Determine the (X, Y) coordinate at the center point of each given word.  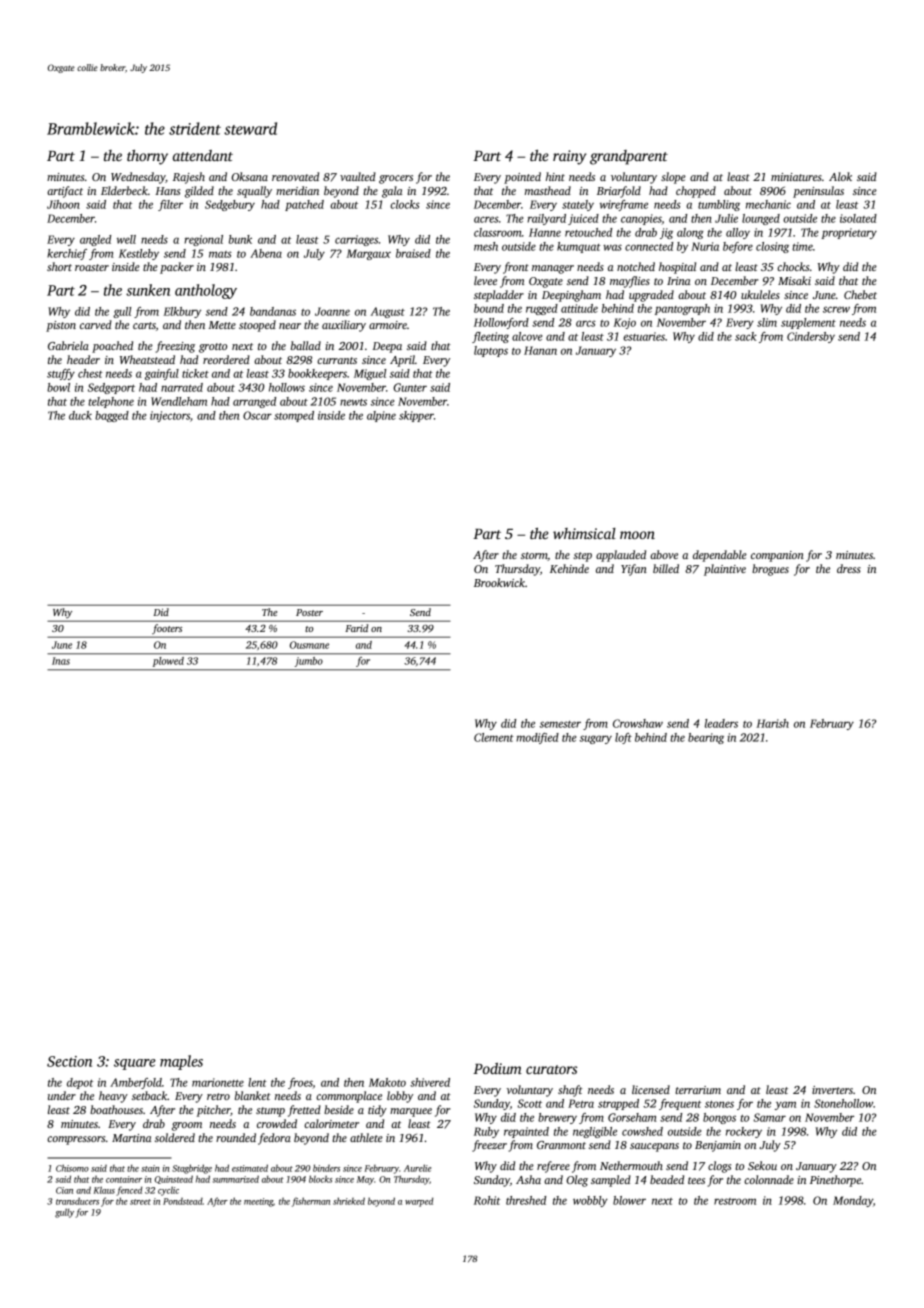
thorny (147, 157)
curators (551, 1069)
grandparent (629, 157)
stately (578, 205)
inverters (832, 1090)
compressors (76, 1140)
